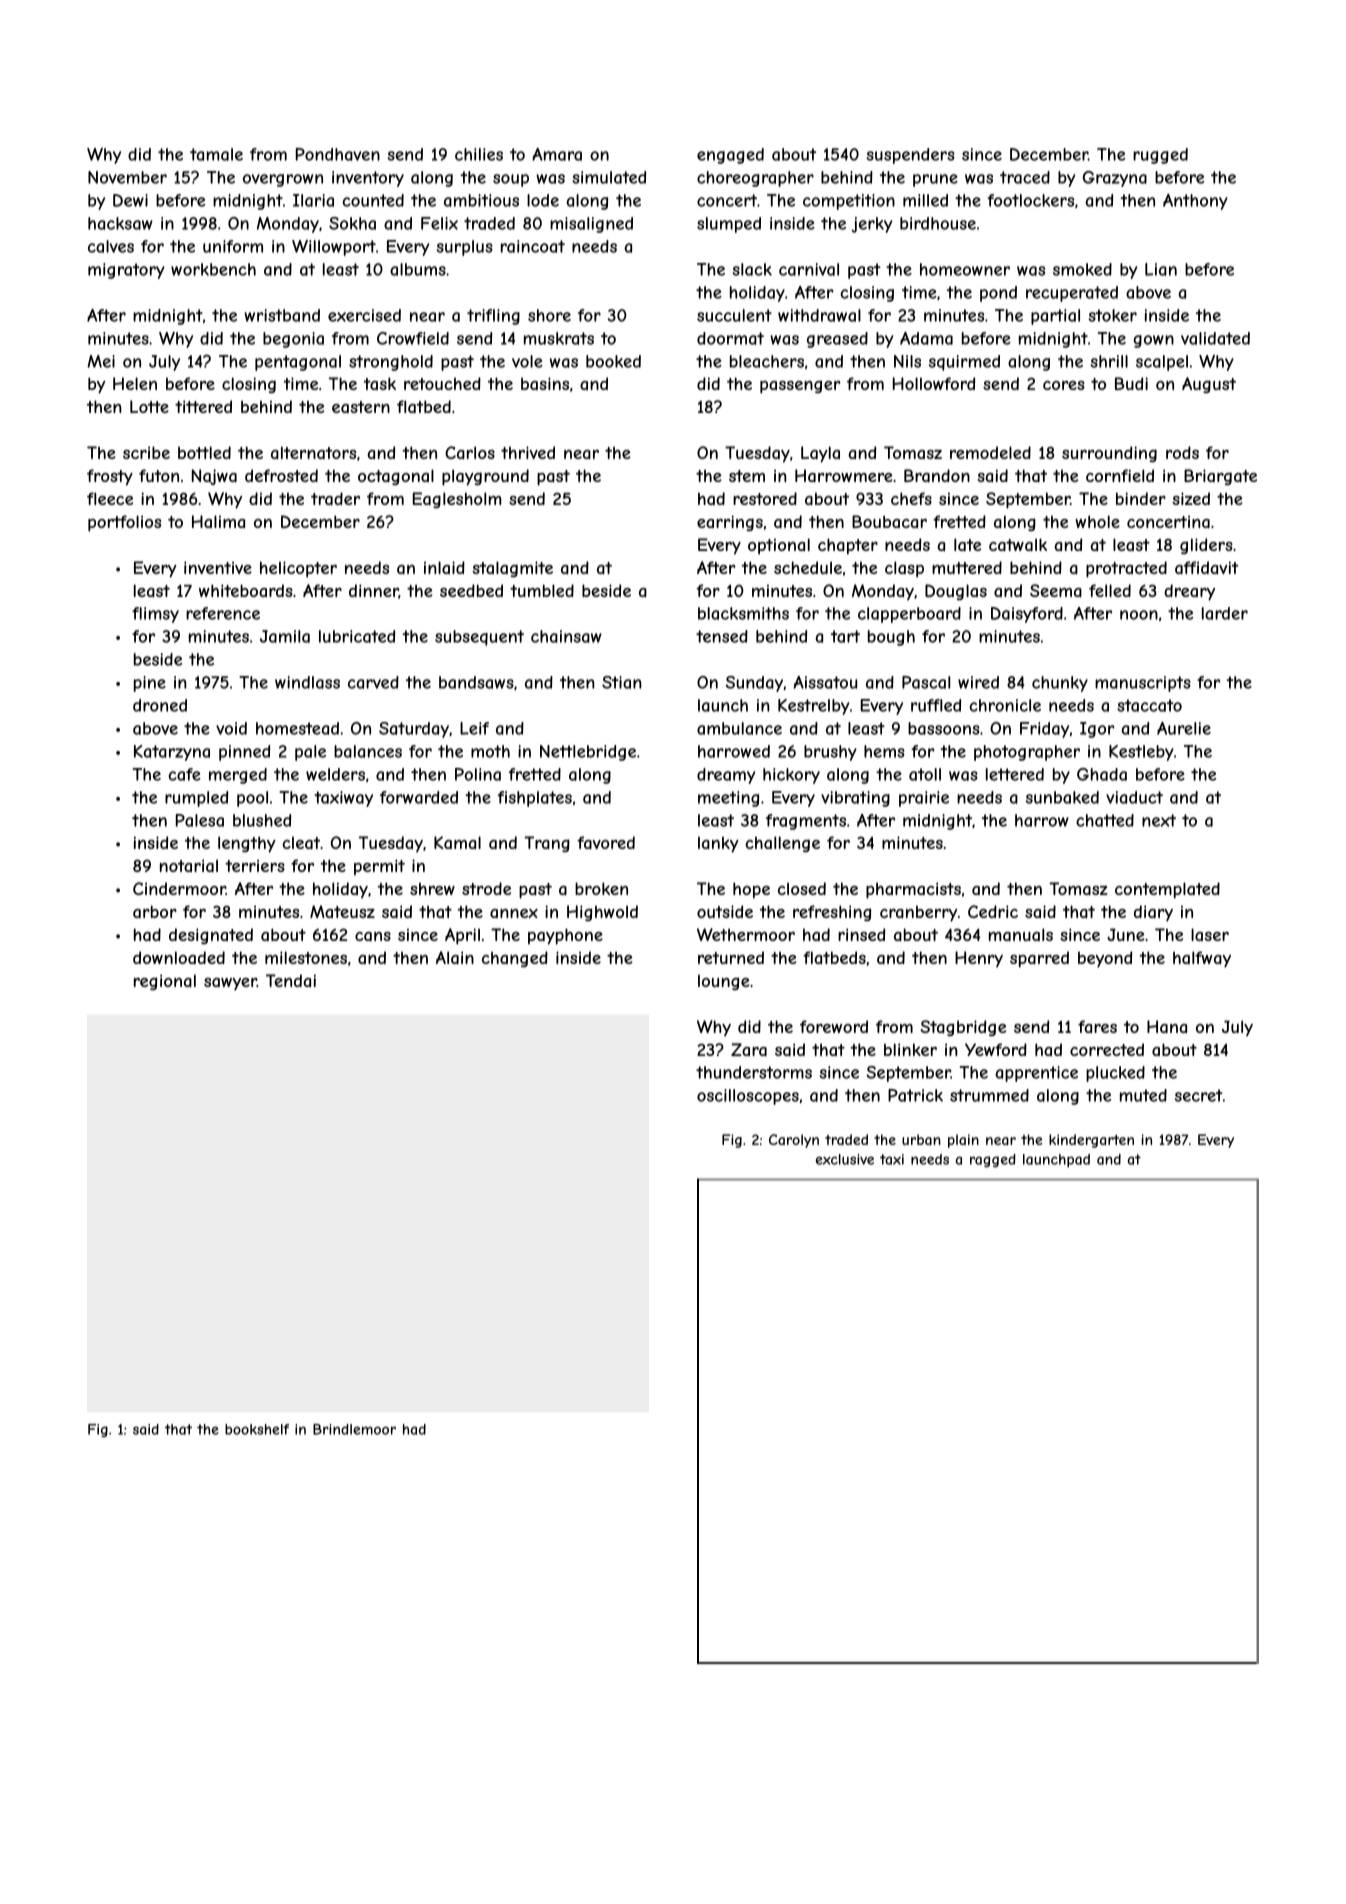 The height and width of the screenshot is (1904, 1346). I want to click on rugged, so click(1160, 156).
